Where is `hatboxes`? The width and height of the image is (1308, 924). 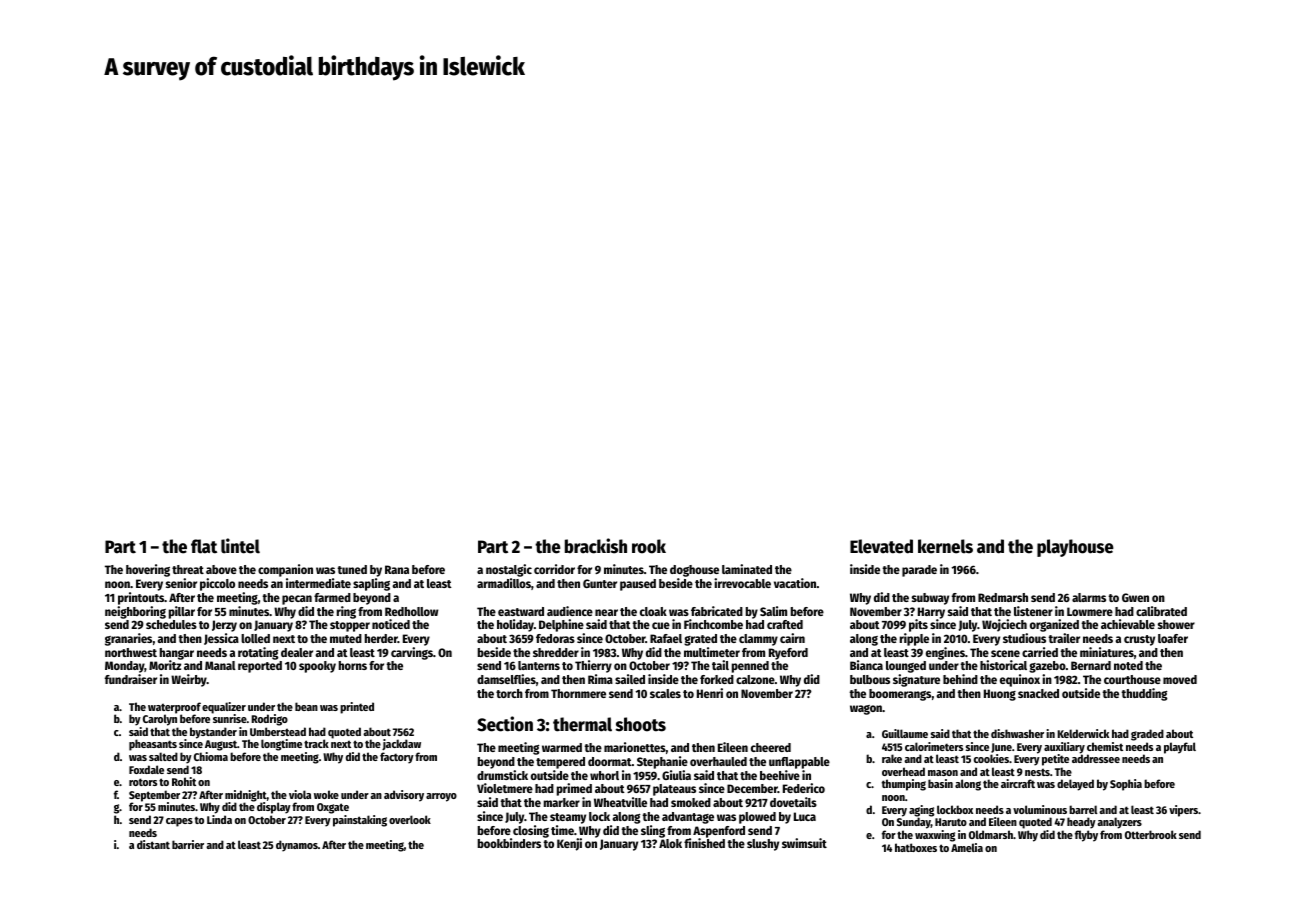
hatboxes is located at coordinates (916, 847).
